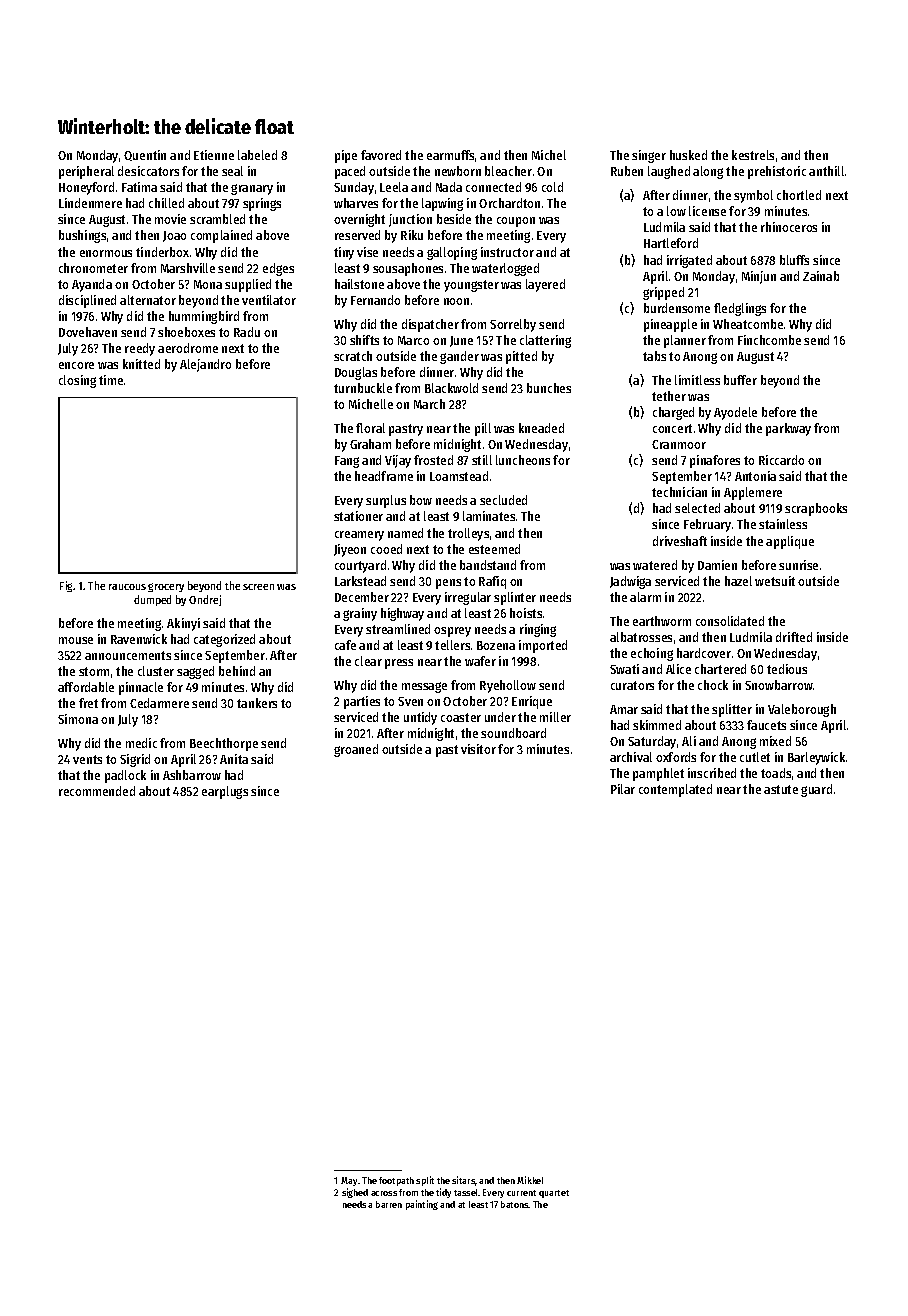  What do you see at coordinates (513, 733) in the screenshot?
I see `soundboard` at bounding box center [513, 733].
